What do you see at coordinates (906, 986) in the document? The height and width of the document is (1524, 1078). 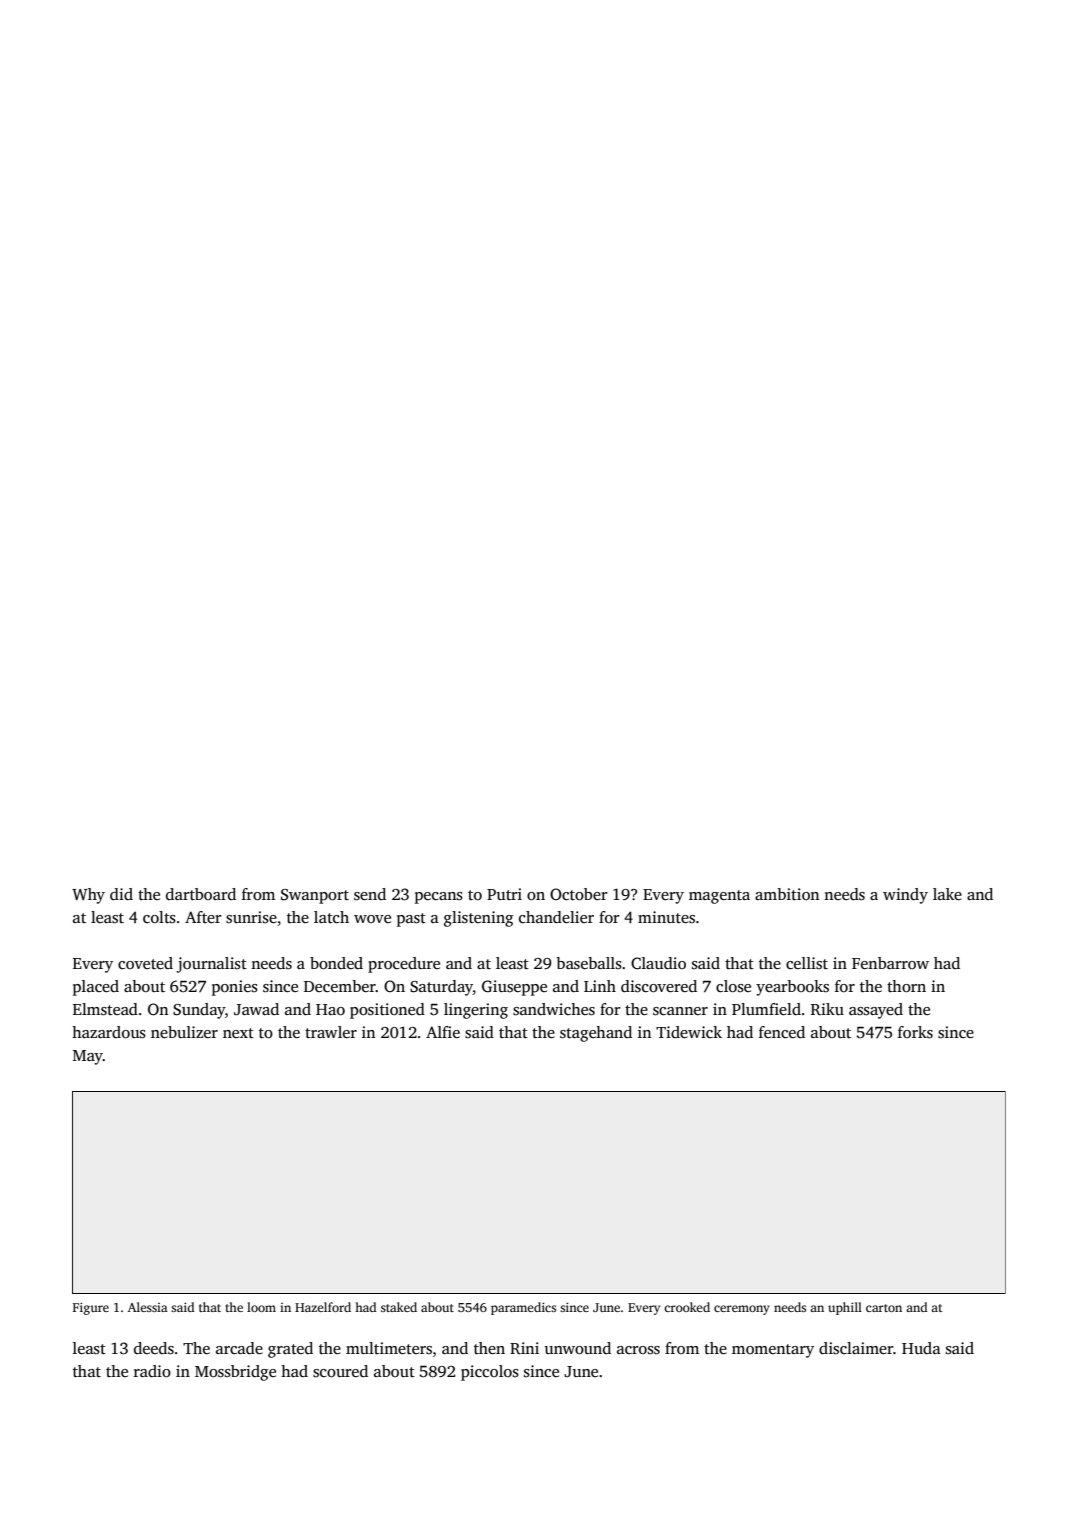 I see `thorn` at bounding box center [906, 986].
